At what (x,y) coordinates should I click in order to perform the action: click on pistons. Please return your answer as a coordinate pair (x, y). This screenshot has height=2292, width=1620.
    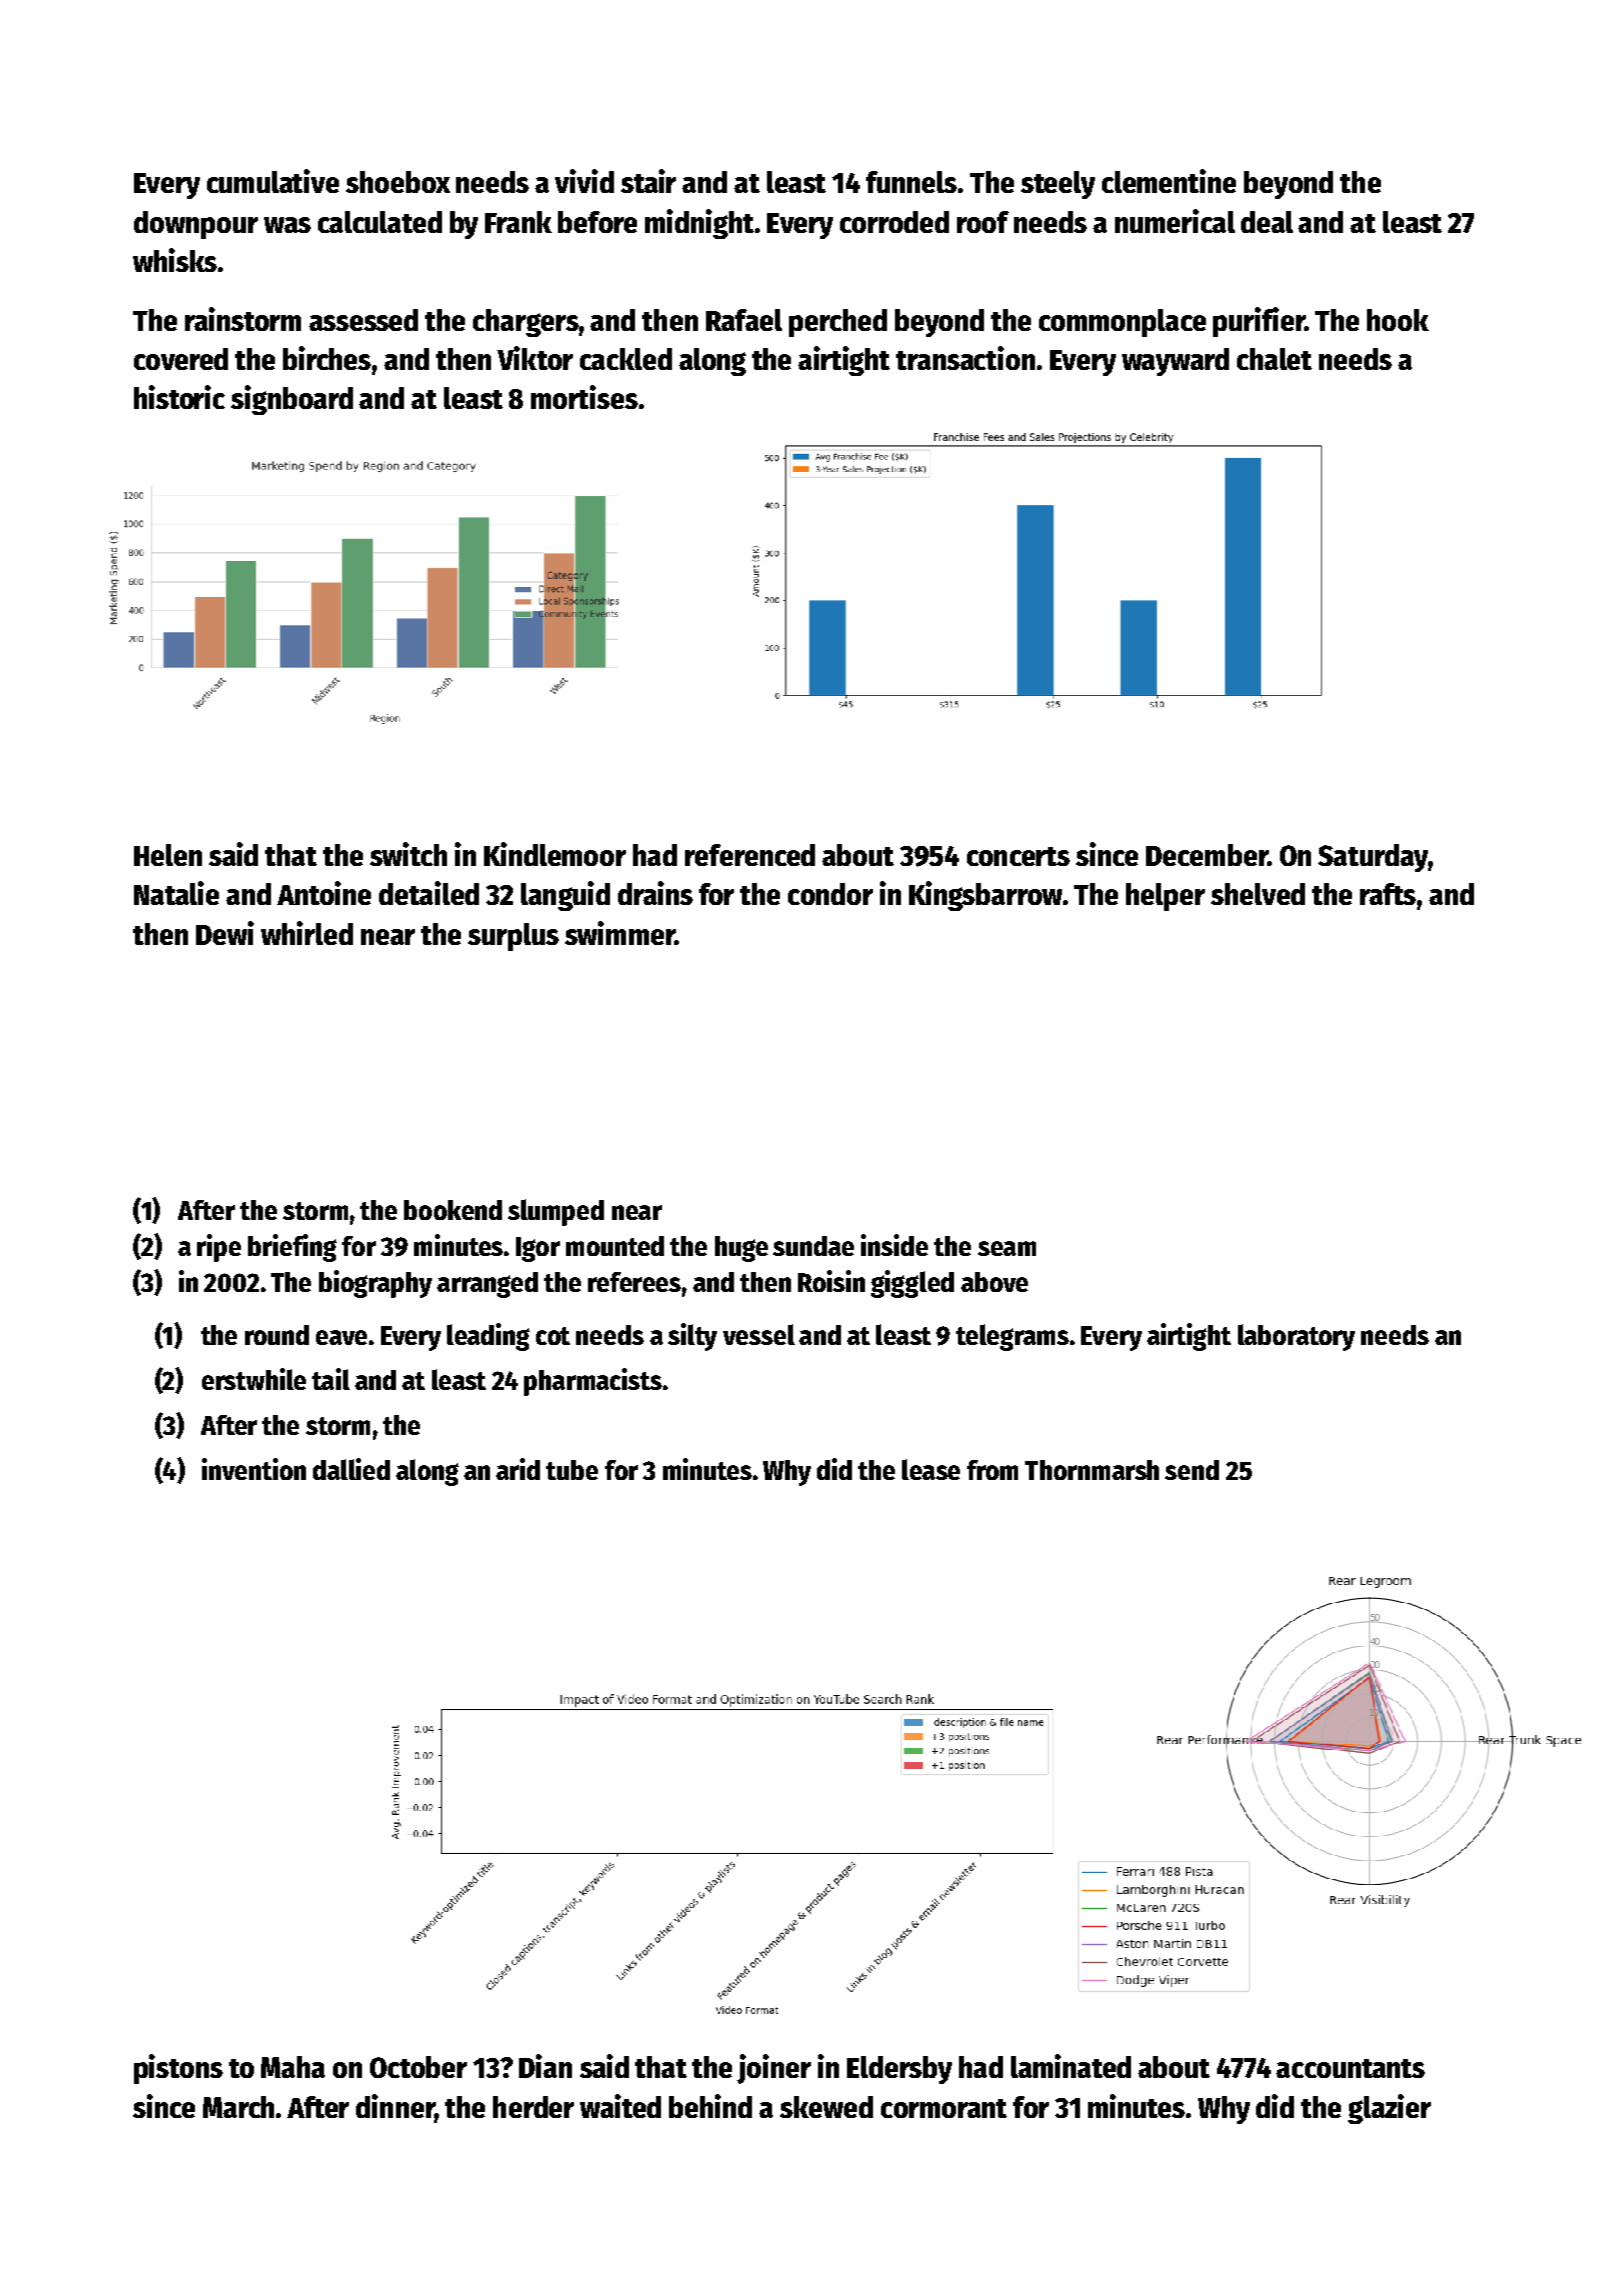
    Looking at the image, I should click on (178, 2069).
